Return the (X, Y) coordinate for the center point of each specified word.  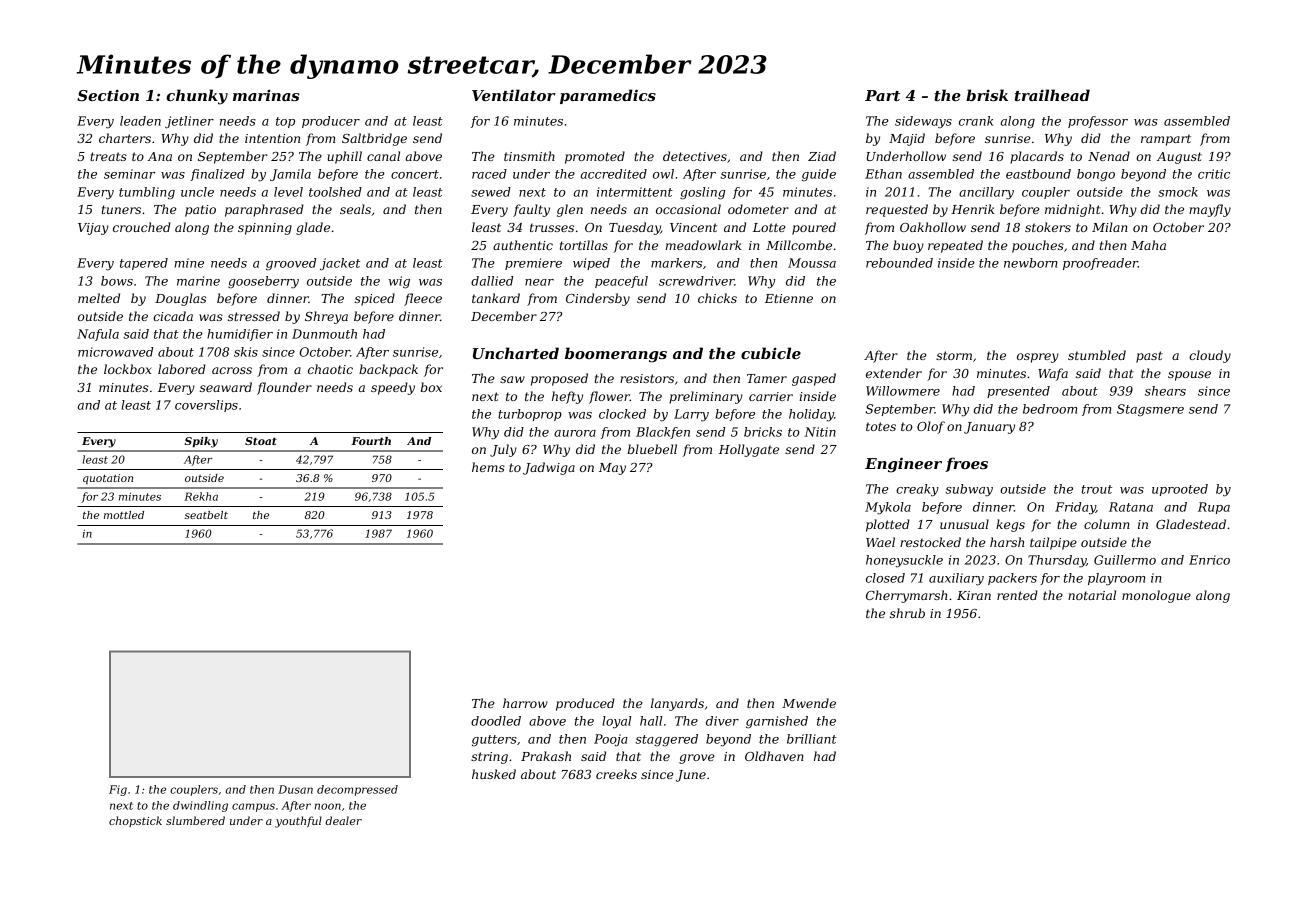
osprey (1038, 358)
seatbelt (206, 515)
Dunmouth (324, 334)
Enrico (1209, 560)
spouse (1189, 376)
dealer (343, 820)
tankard (496, 298)
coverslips (206, 406)
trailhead (1052, 95)
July (503, 450)
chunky (197, 97)
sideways (923, 122)
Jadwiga (549, 468)
